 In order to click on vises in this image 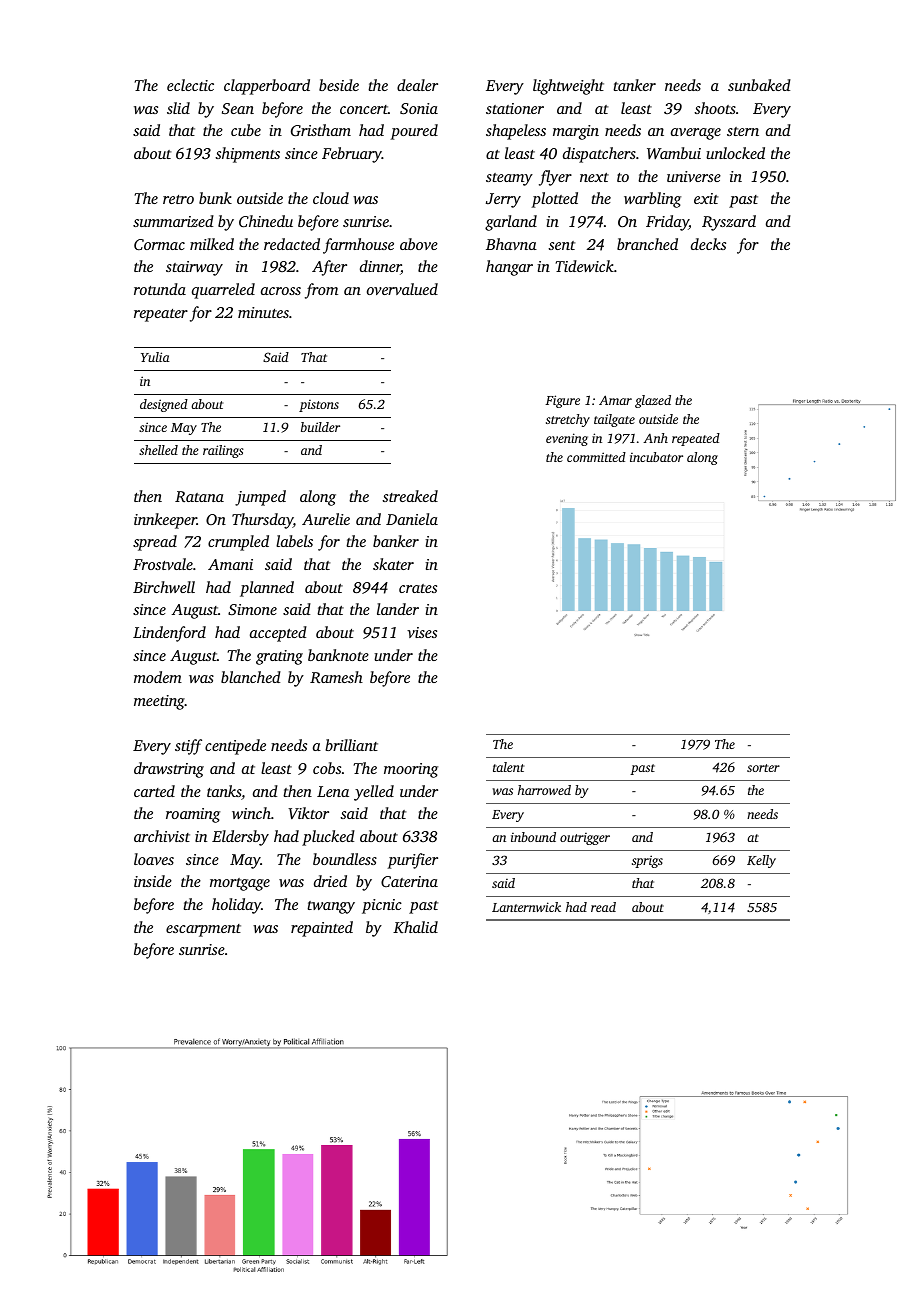, I will do `click(422, 632)`.
